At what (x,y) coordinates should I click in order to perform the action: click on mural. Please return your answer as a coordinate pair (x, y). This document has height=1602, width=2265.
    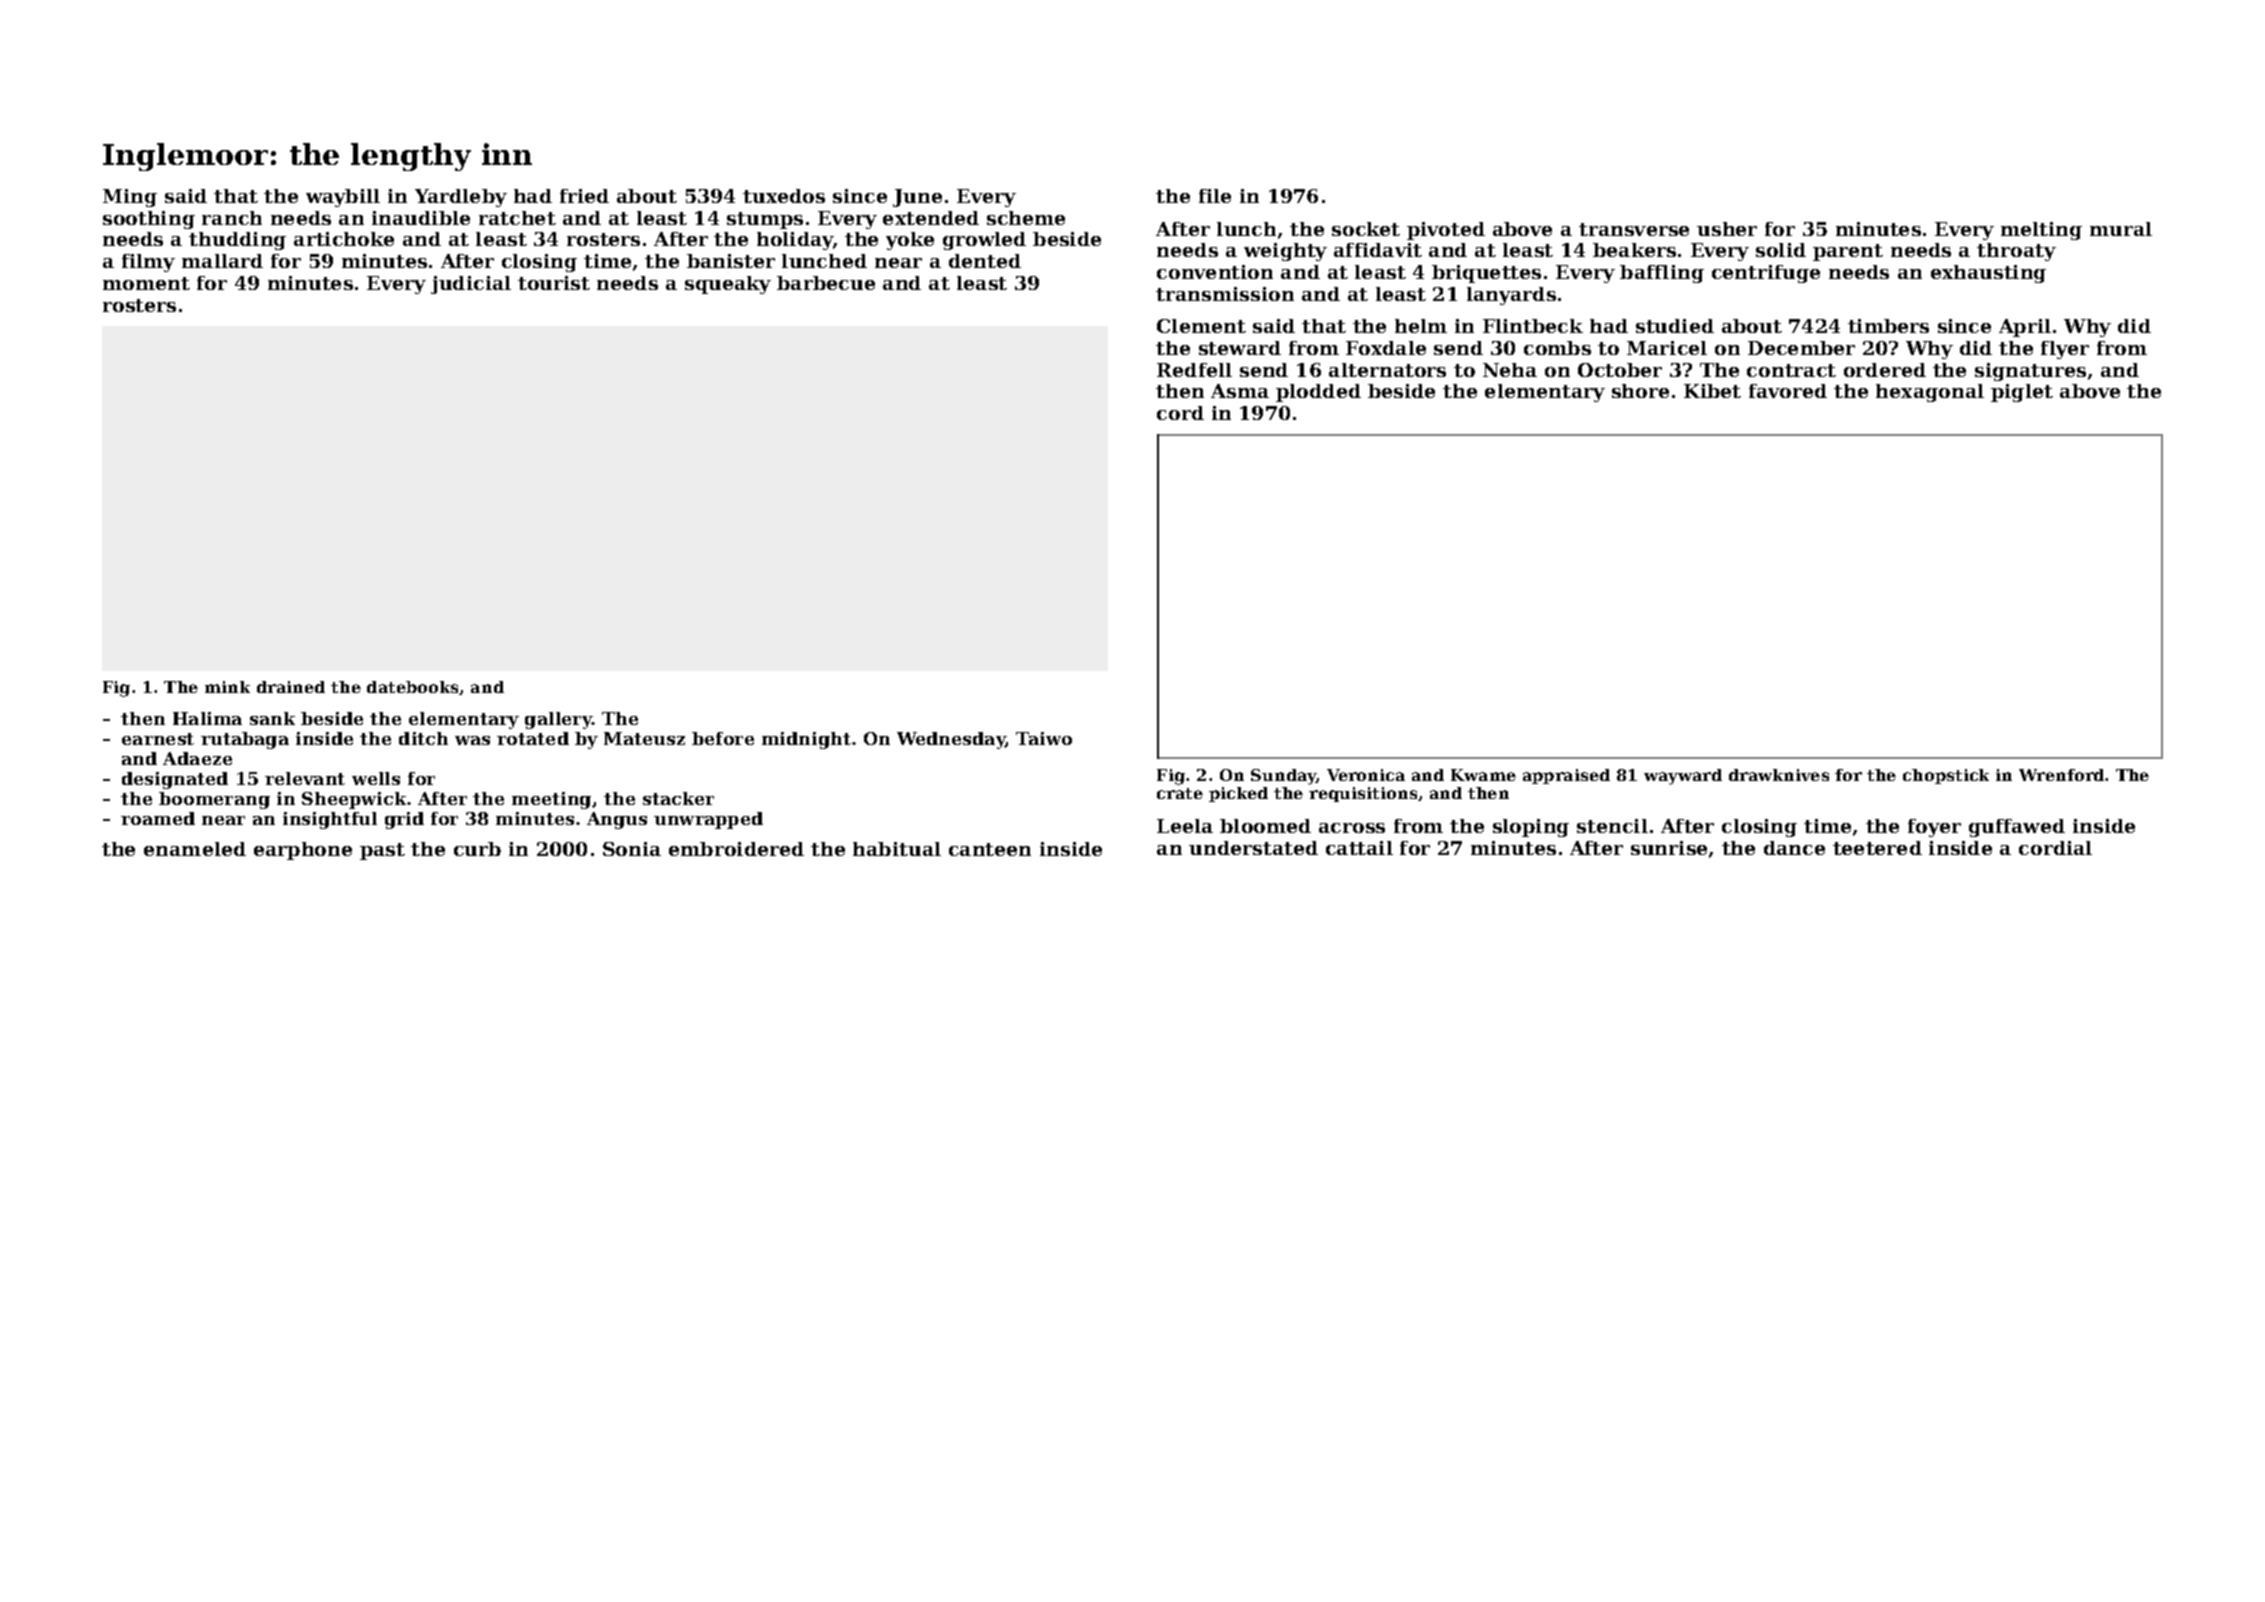
    Looking at the image, I should click on (2121, 229).
